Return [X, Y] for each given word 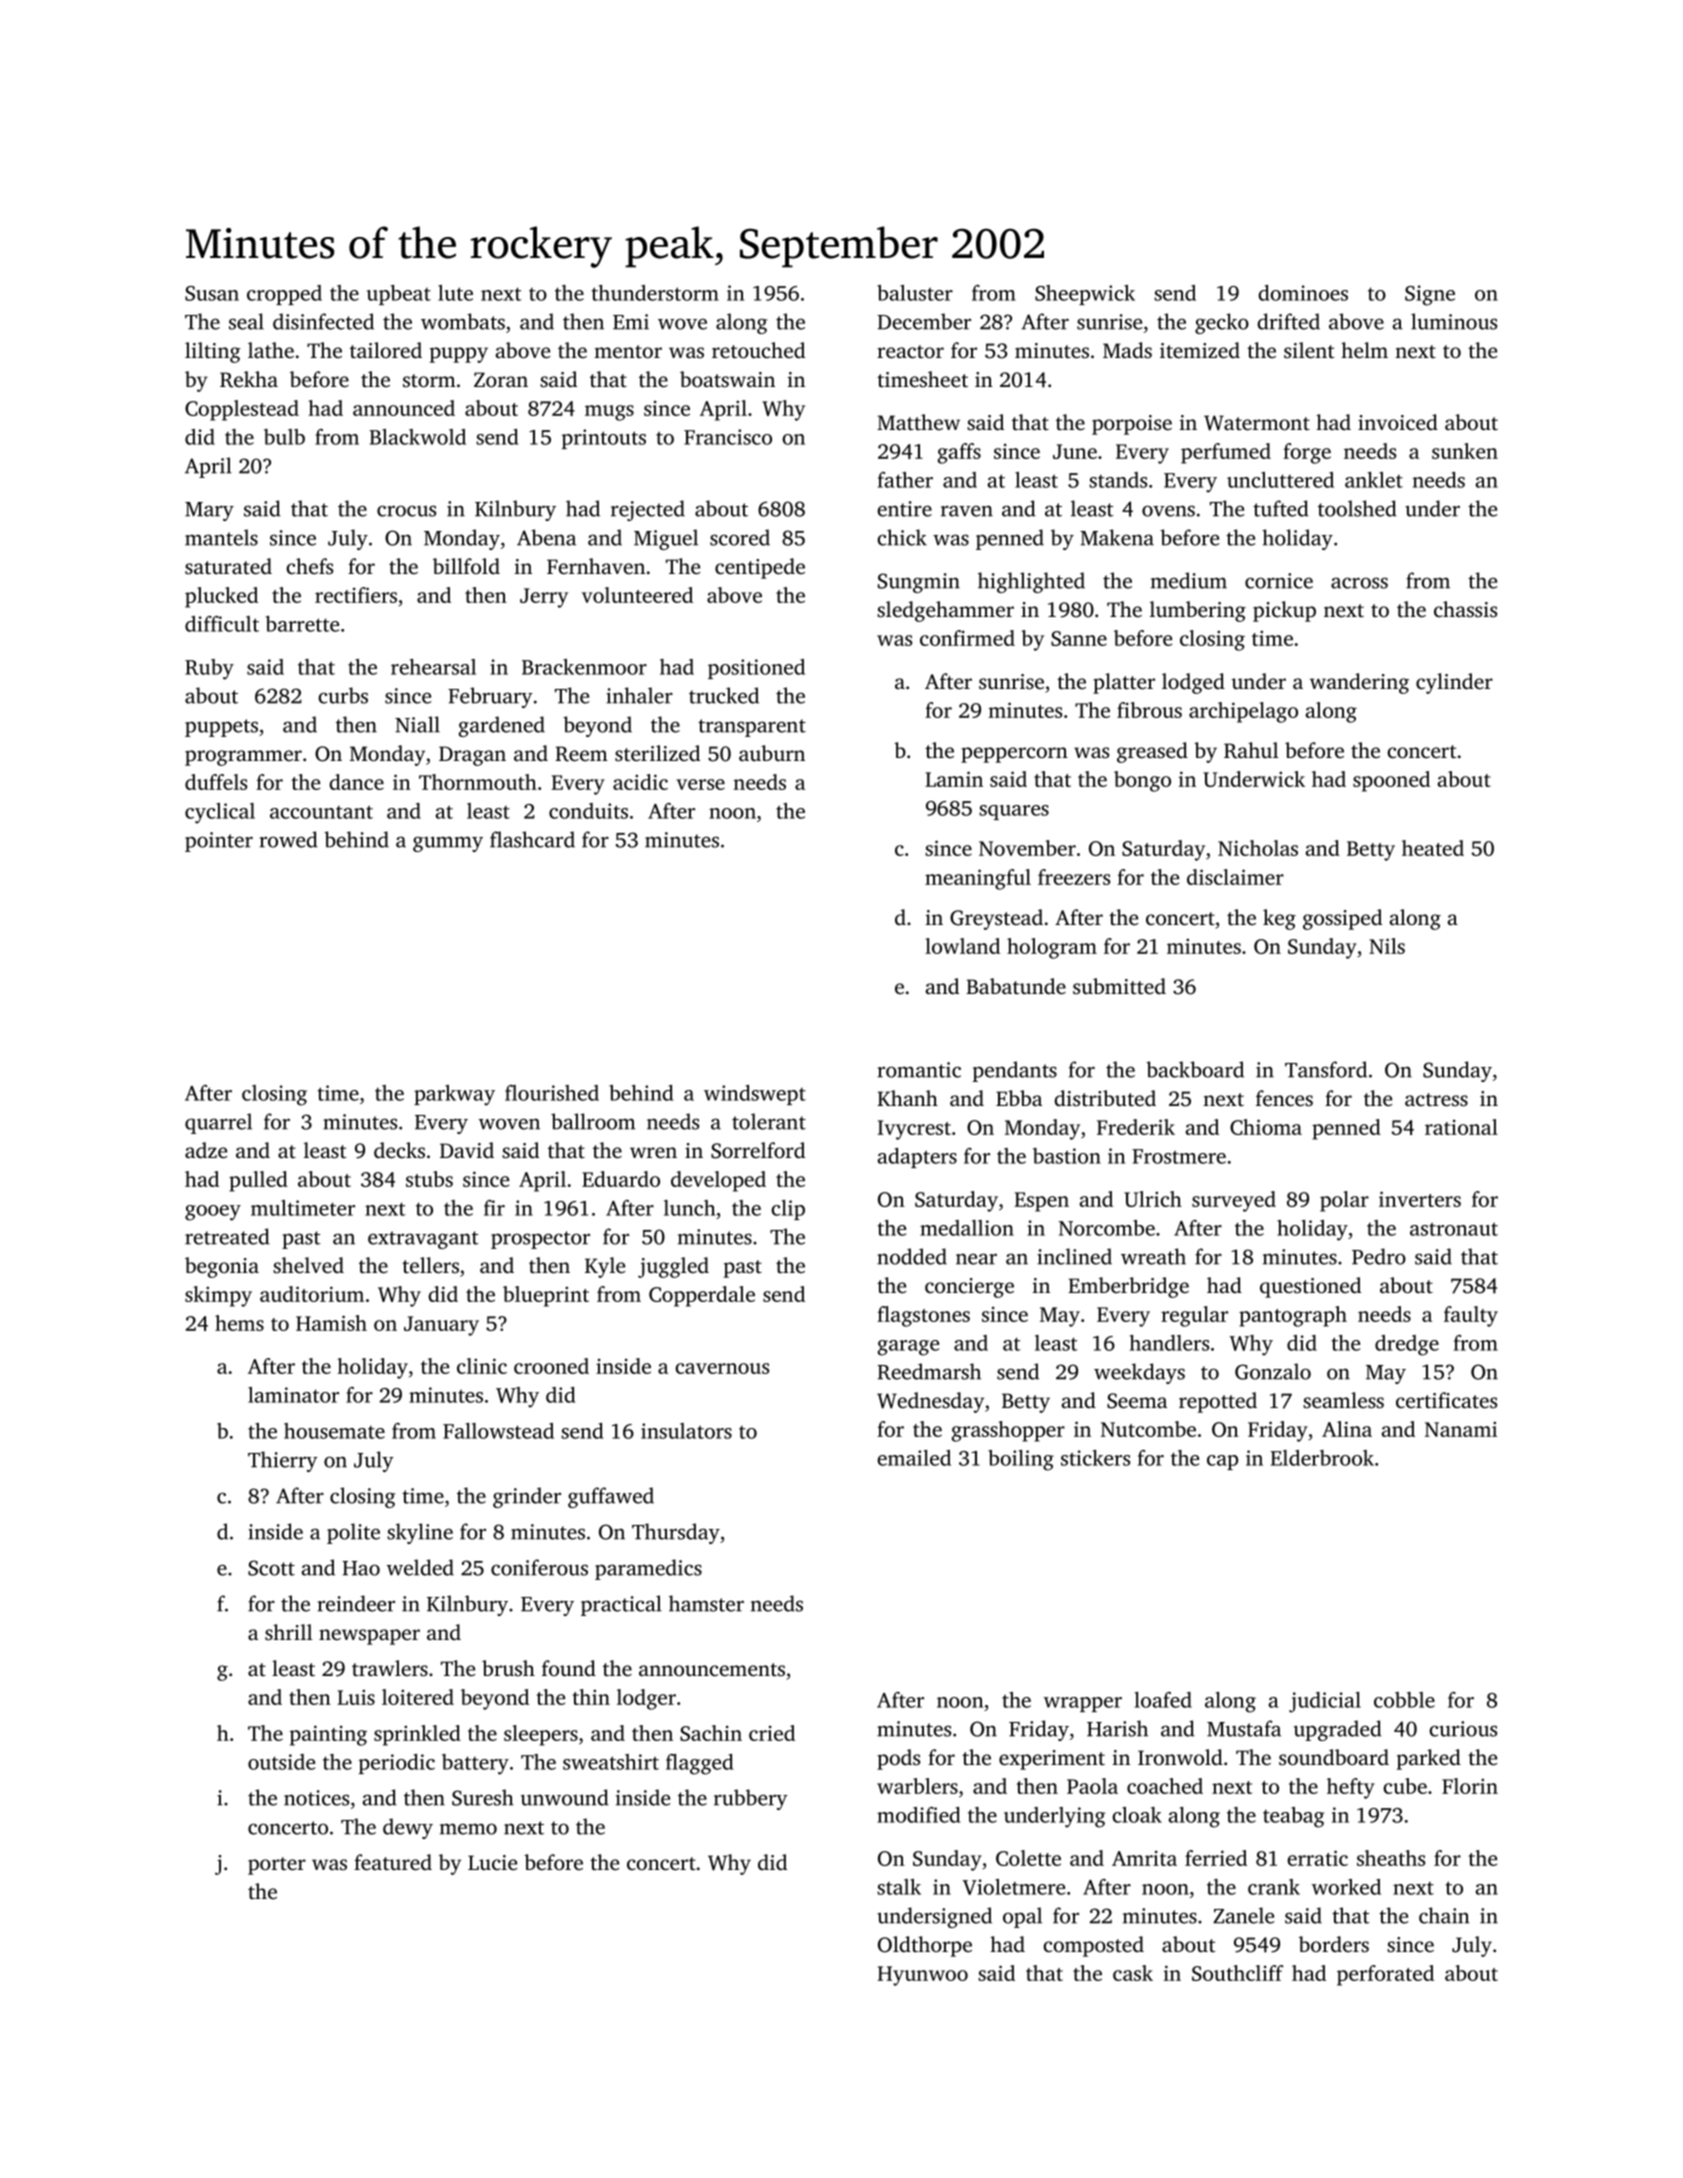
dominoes [1303, 293]
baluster [915, 293]
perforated [1385, 1975]
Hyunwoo [923, 1976]
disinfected [323, 321]
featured [393, 1862]
